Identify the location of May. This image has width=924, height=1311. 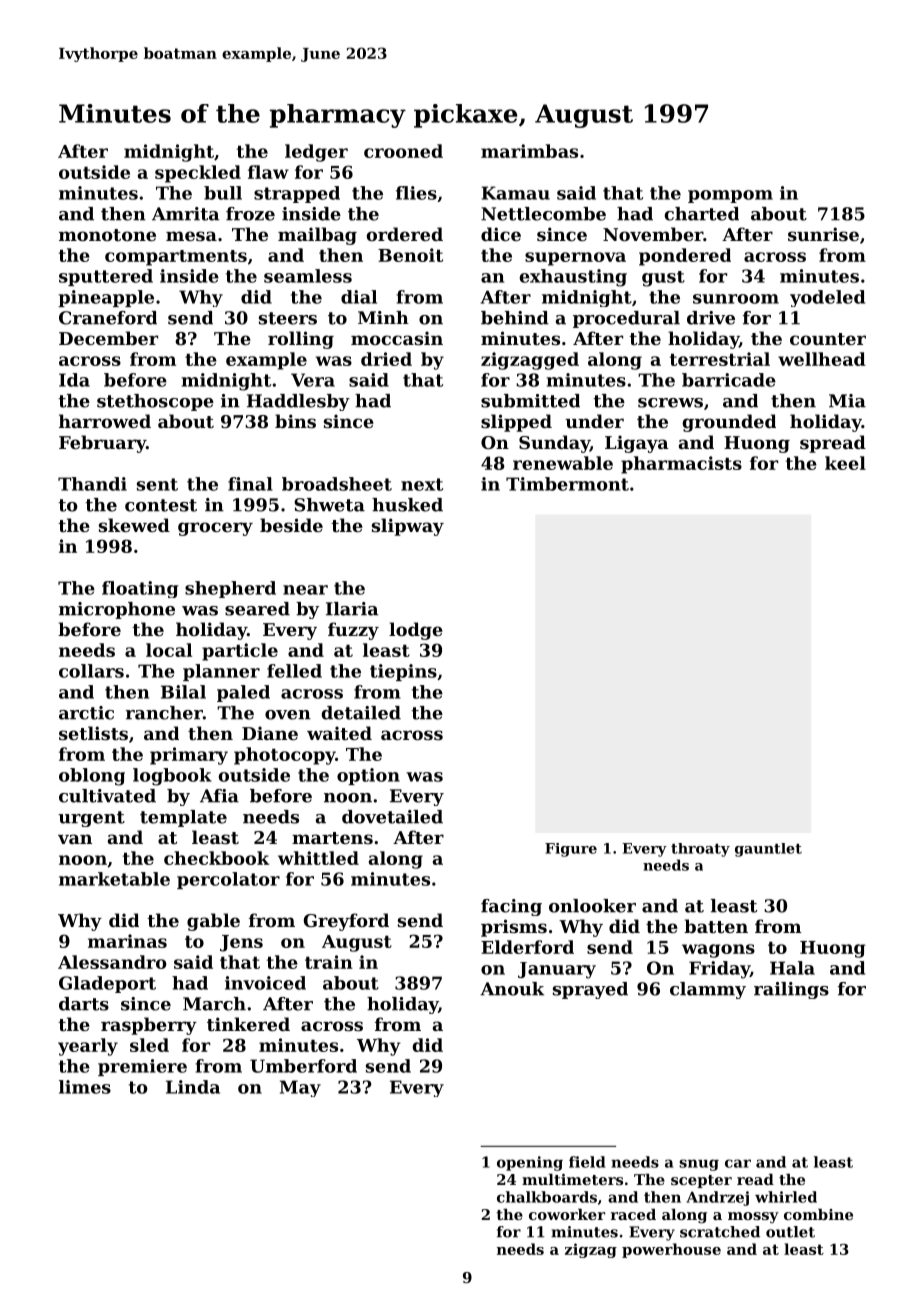
(300, 1088).
